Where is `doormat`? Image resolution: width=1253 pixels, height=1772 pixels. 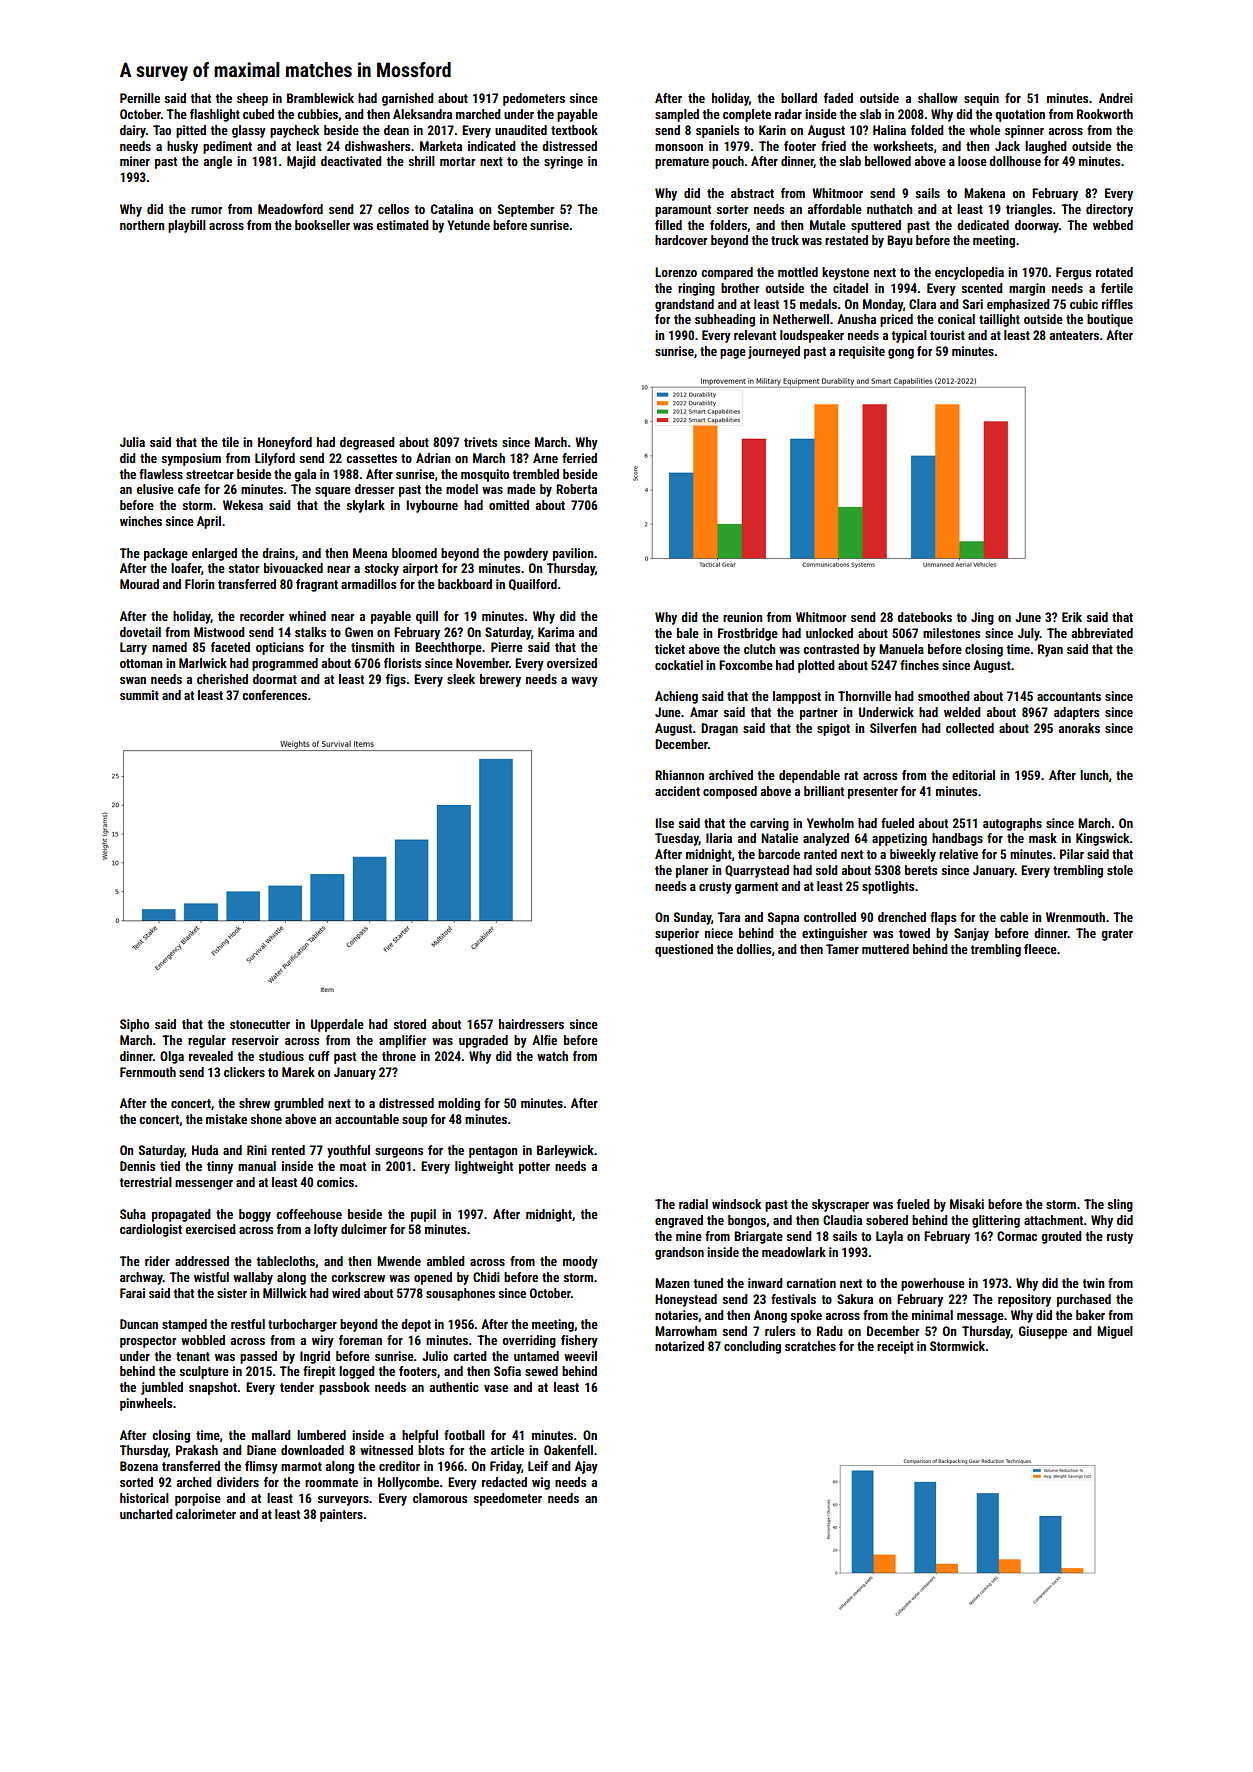
doormat is located at coordinates (275, 679).
